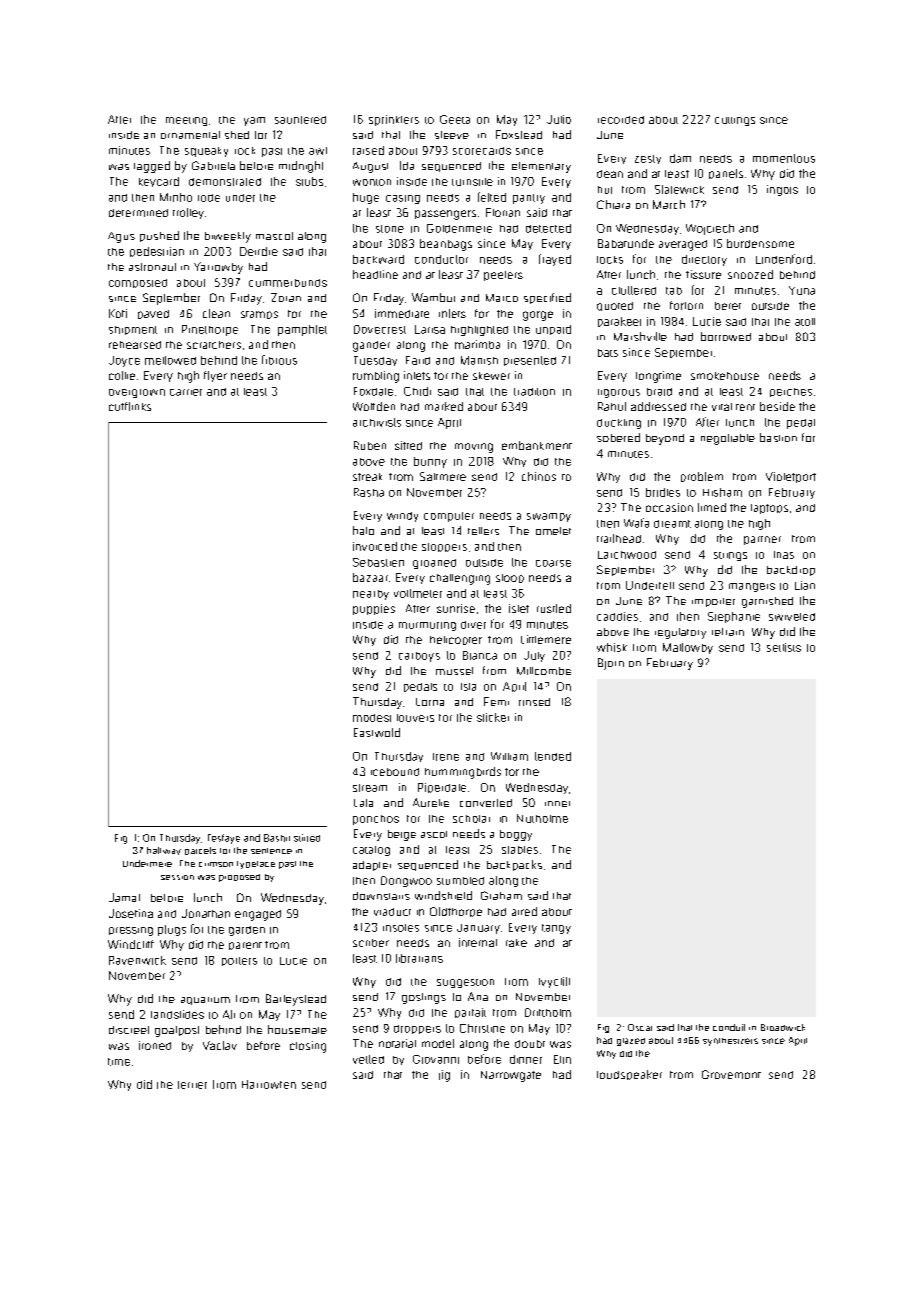  I want to click on stone, so click(390, 229).
